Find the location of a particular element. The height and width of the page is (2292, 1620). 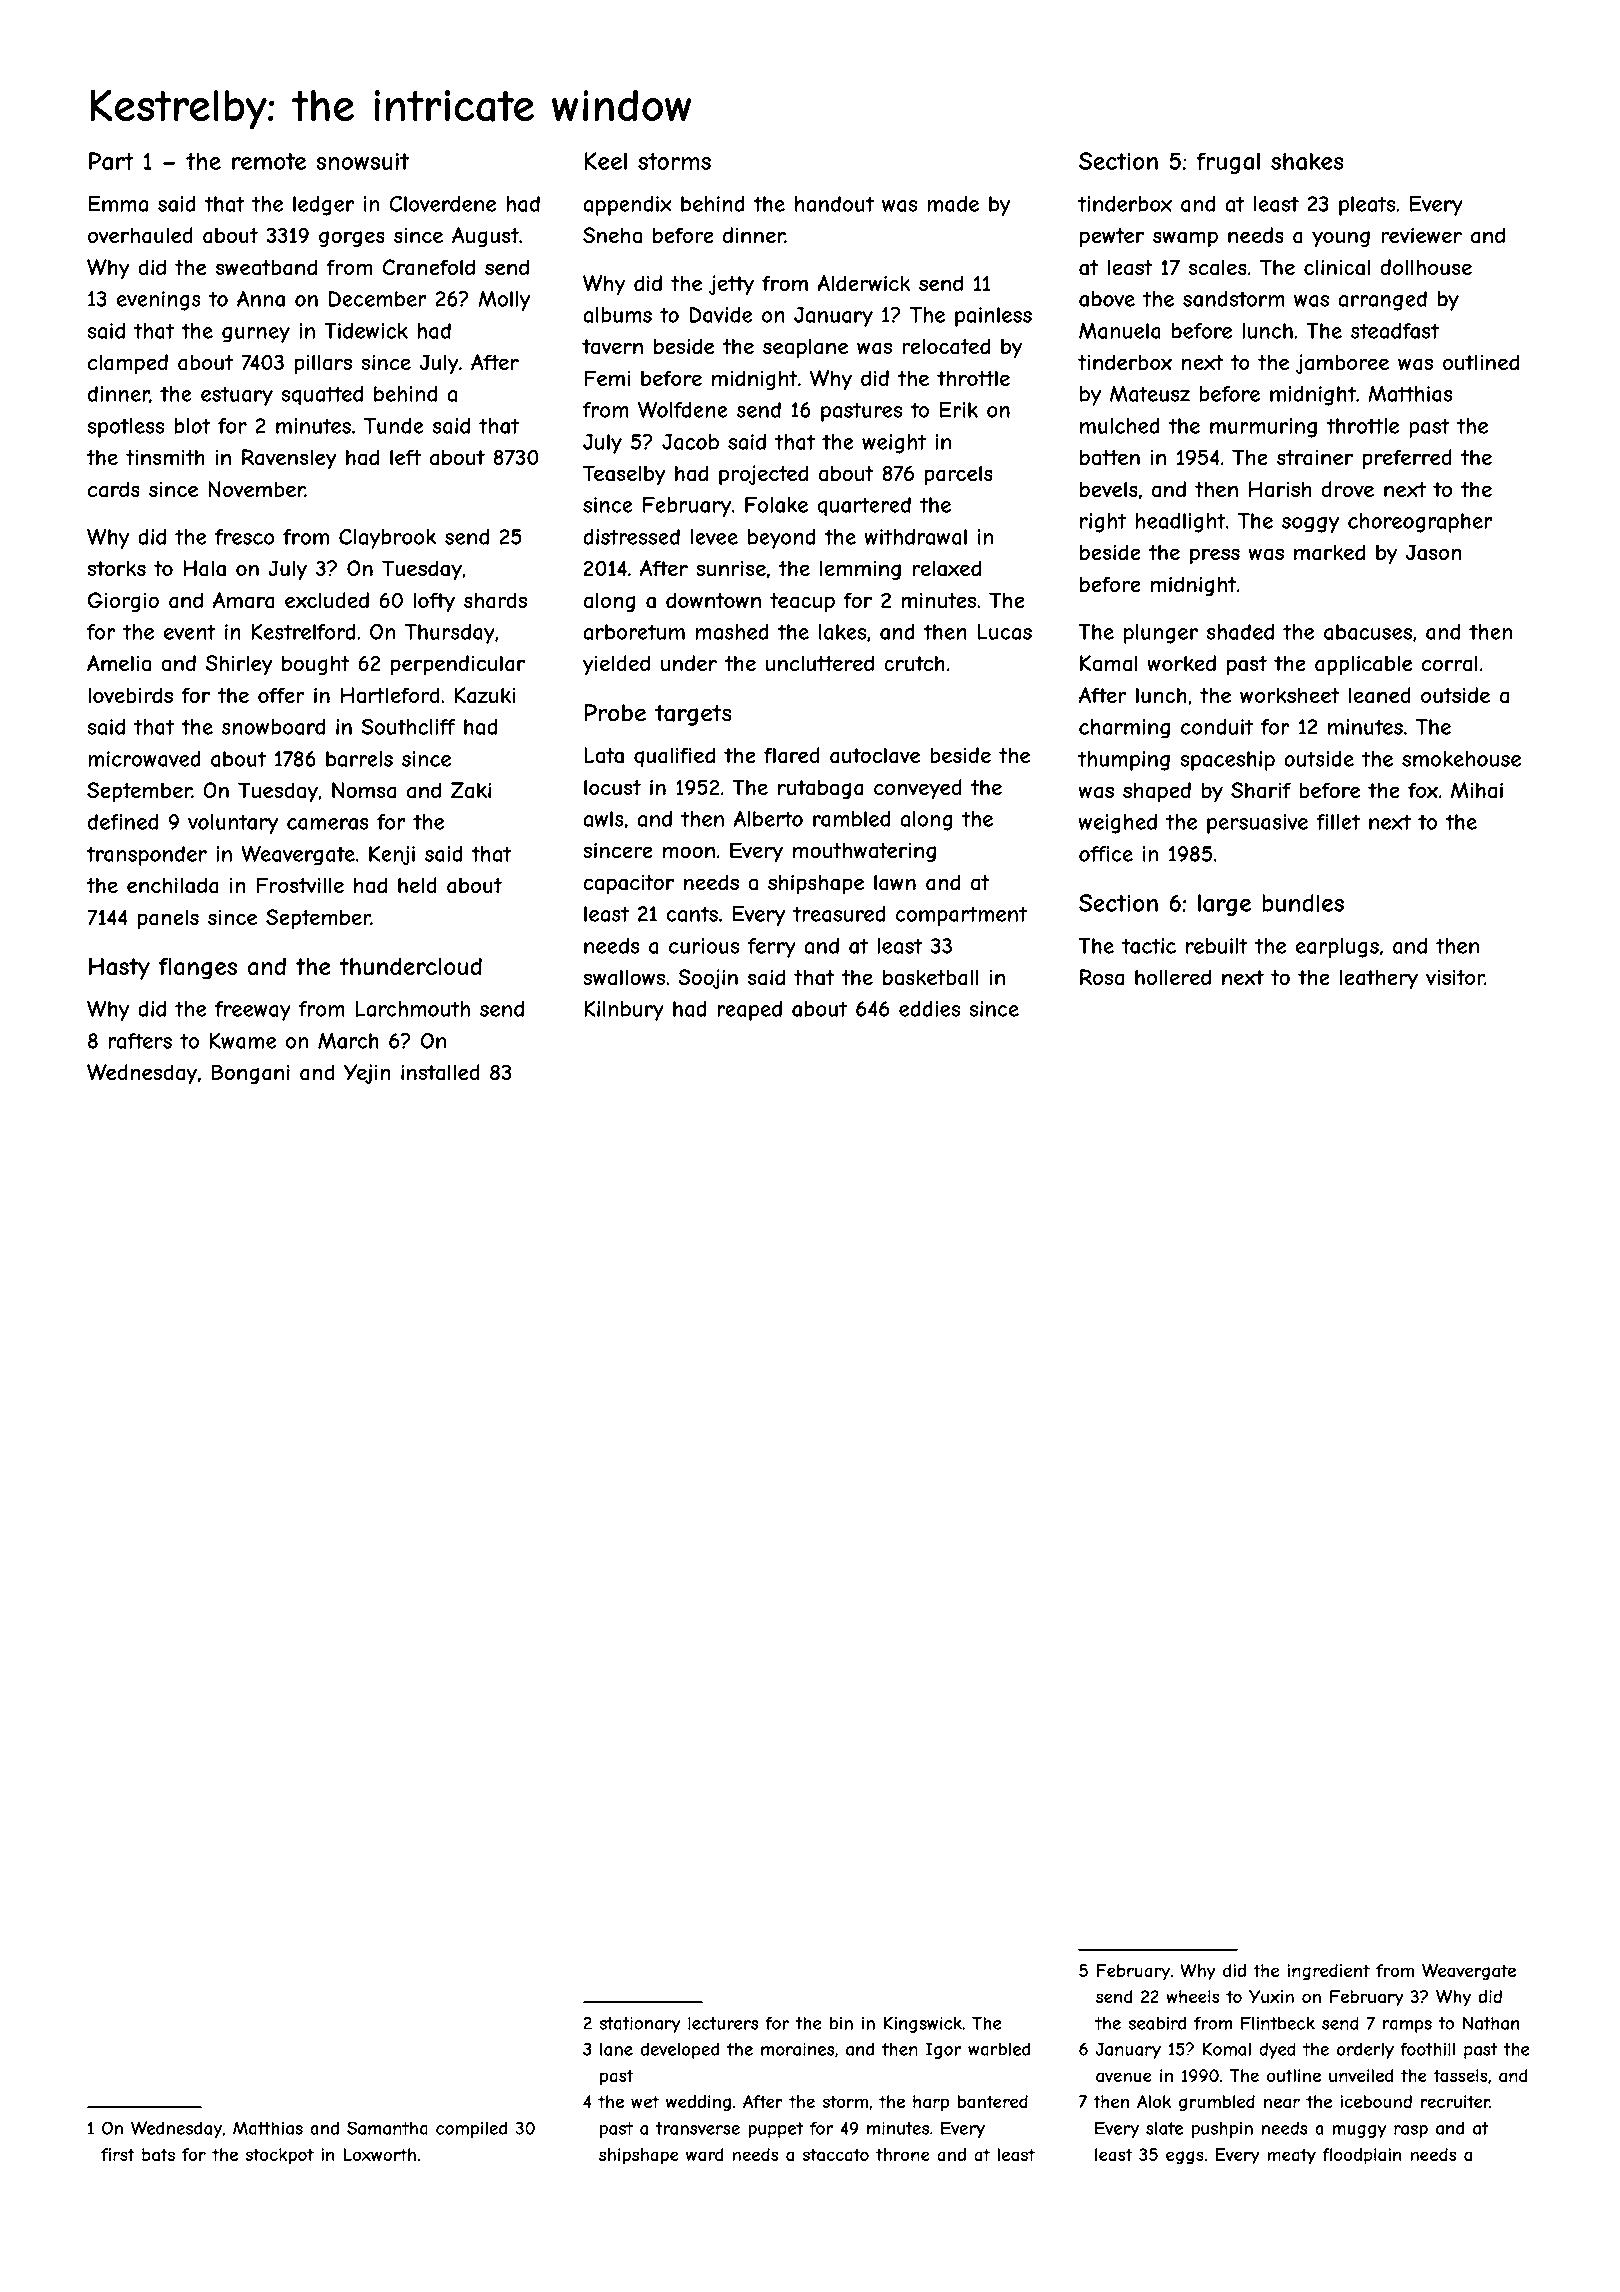

freeway is located at coordinates (253, 1011).
